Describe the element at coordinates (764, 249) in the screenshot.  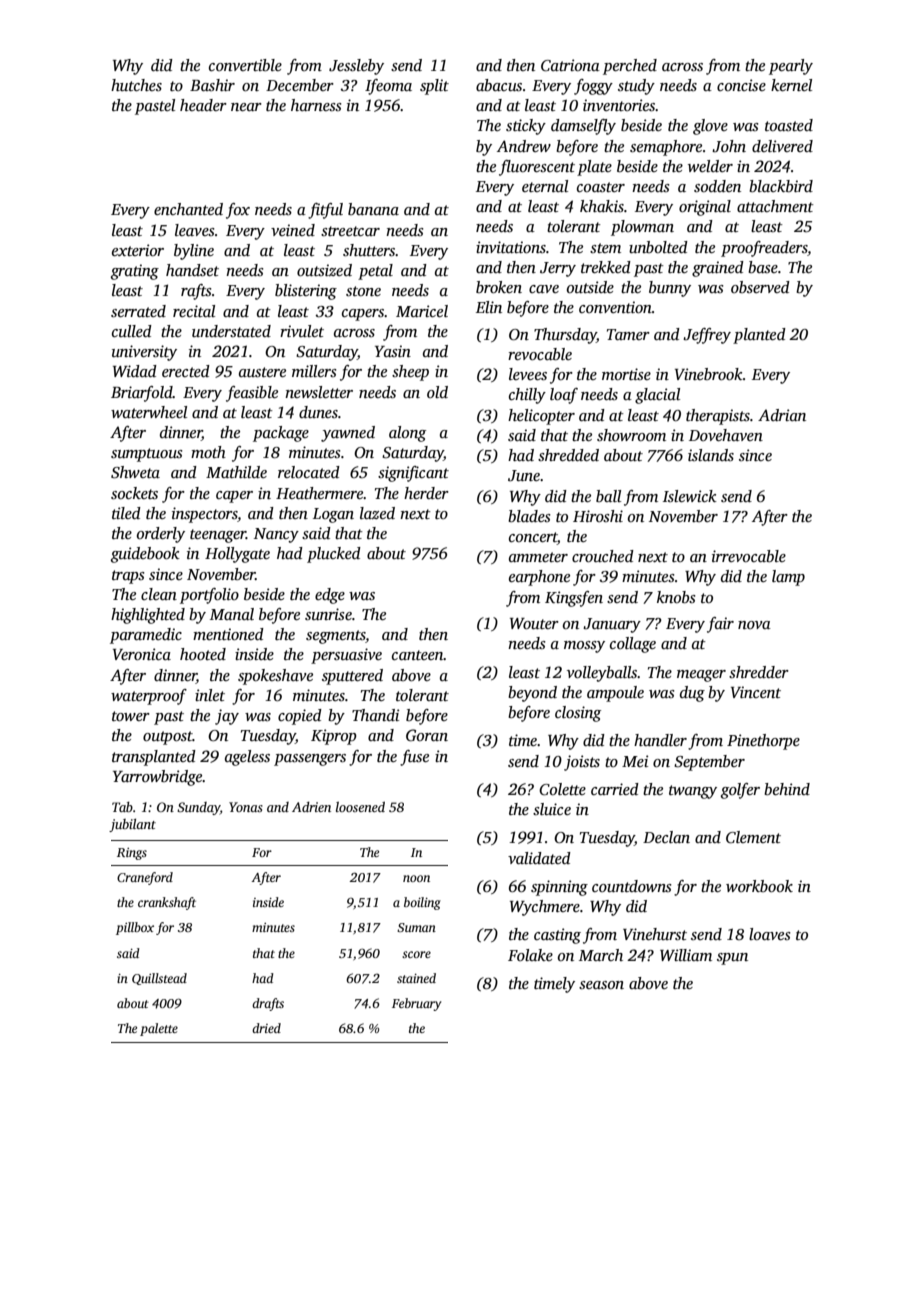
I see `proofreaders` at that location.
